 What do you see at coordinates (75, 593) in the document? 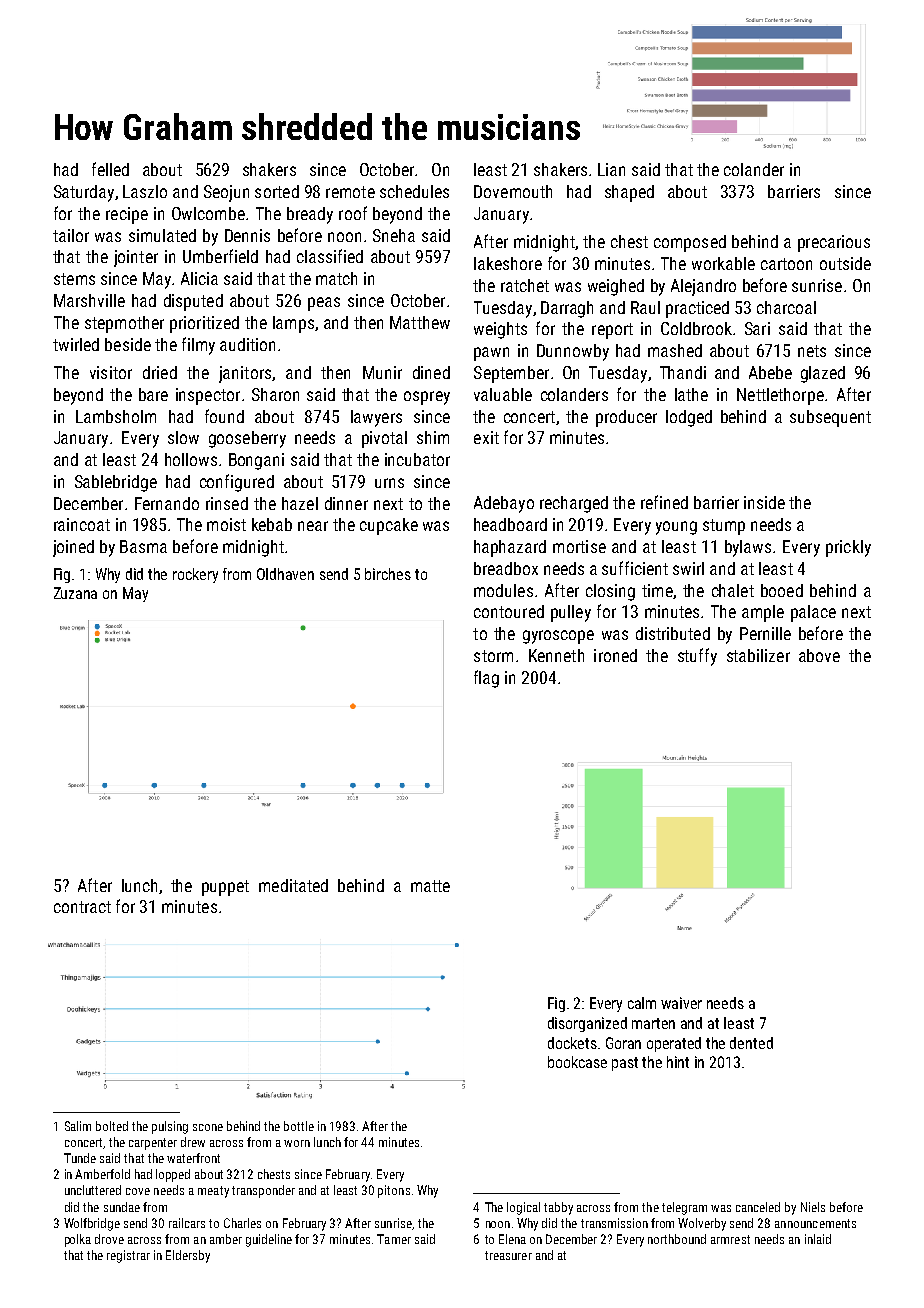
I see `Zuzana` at bounding box center [75, 593].
